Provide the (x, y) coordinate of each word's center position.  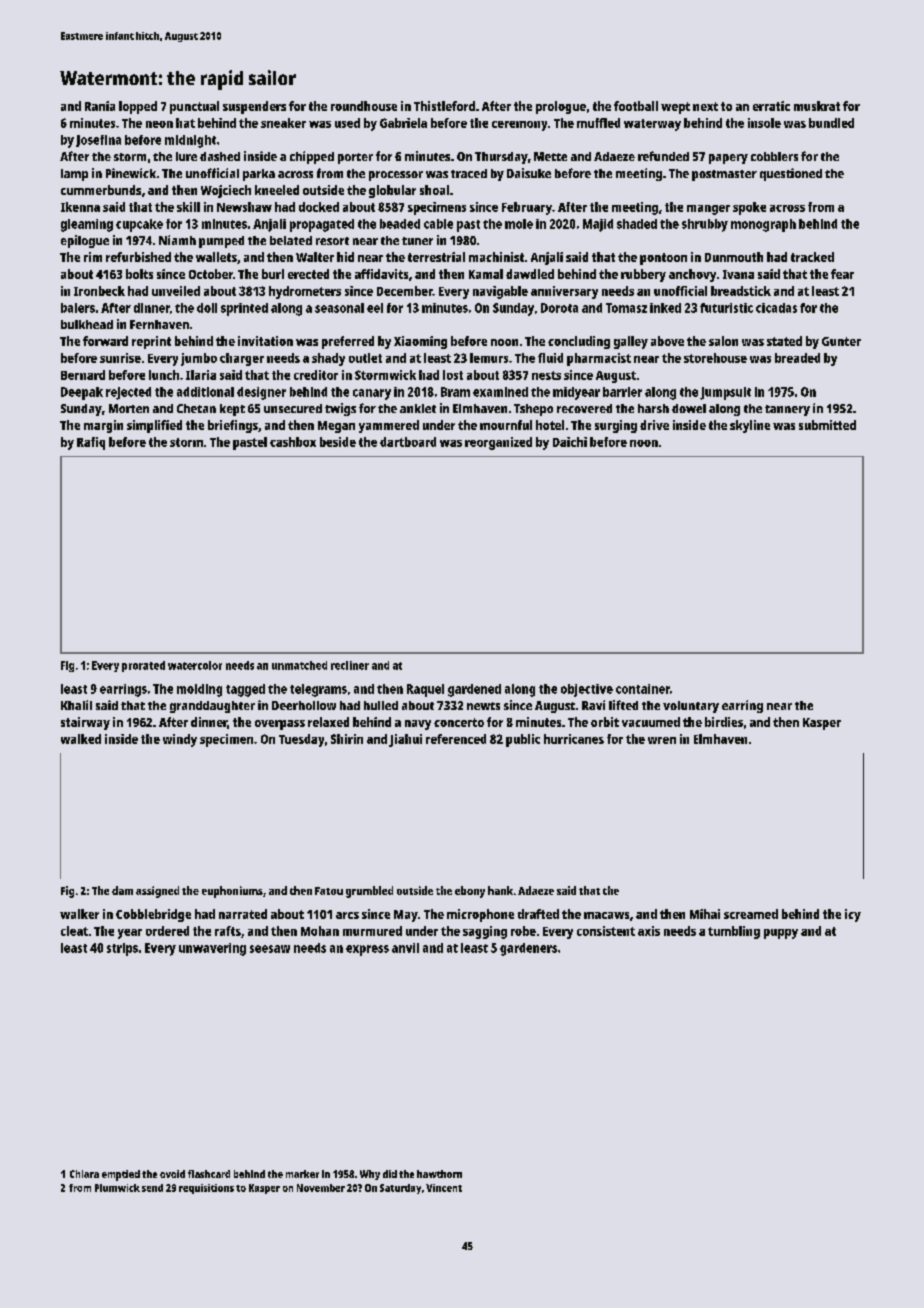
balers (78, 308)
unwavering (212, 949)
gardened (474, 690)
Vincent (444, 1188)
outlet (365, 358)
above (667, 341)
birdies (724, 722)
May (406, 916)
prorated (143, 666)
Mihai (705, 914)
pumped (221, 242)
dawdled (530, 274)
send (152, 1188)
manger (708, 210)
